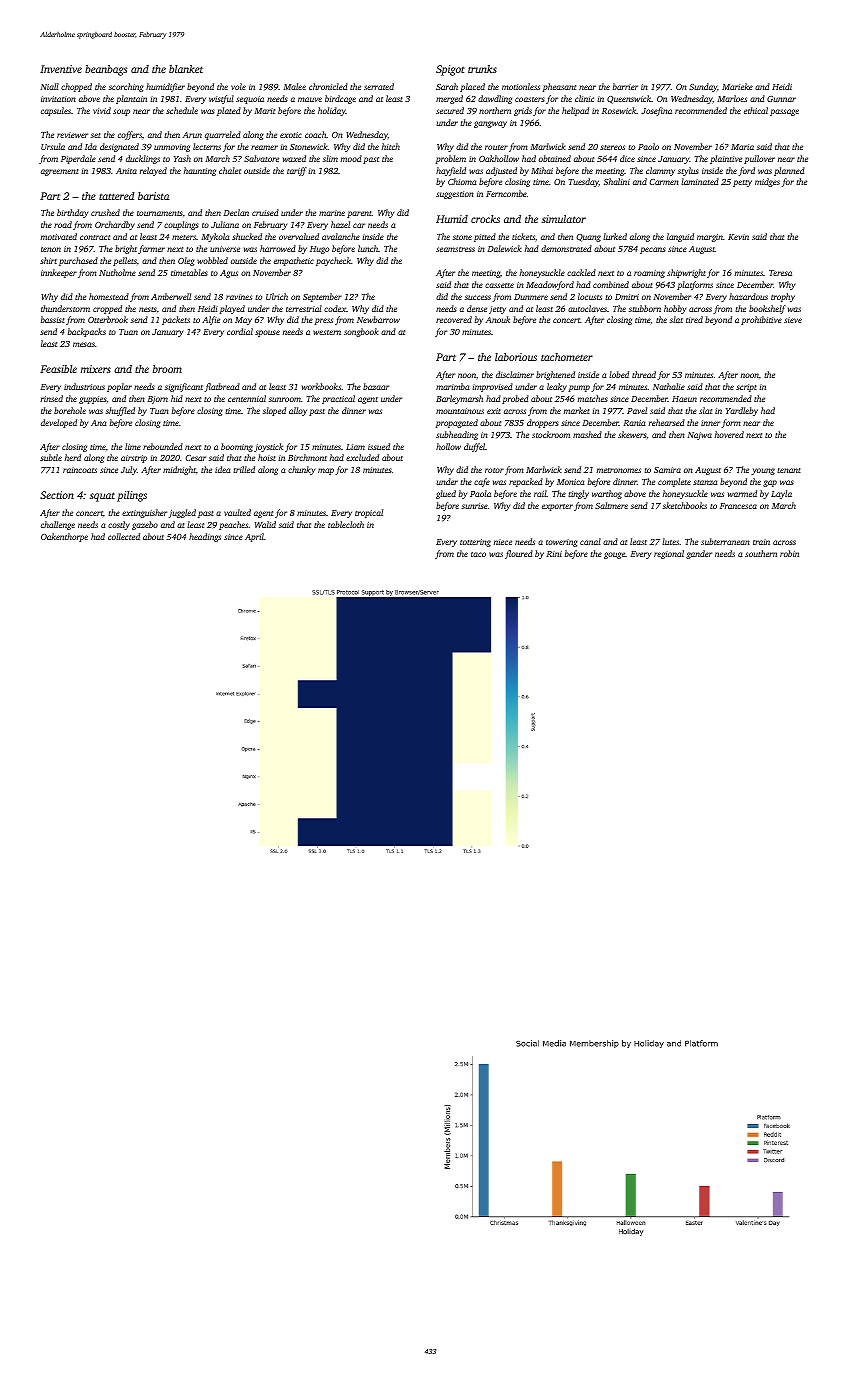  What do you see at coordinates (737, 86) in the screenshot?
I see `Marieke` at bounding box center [737, 86].
